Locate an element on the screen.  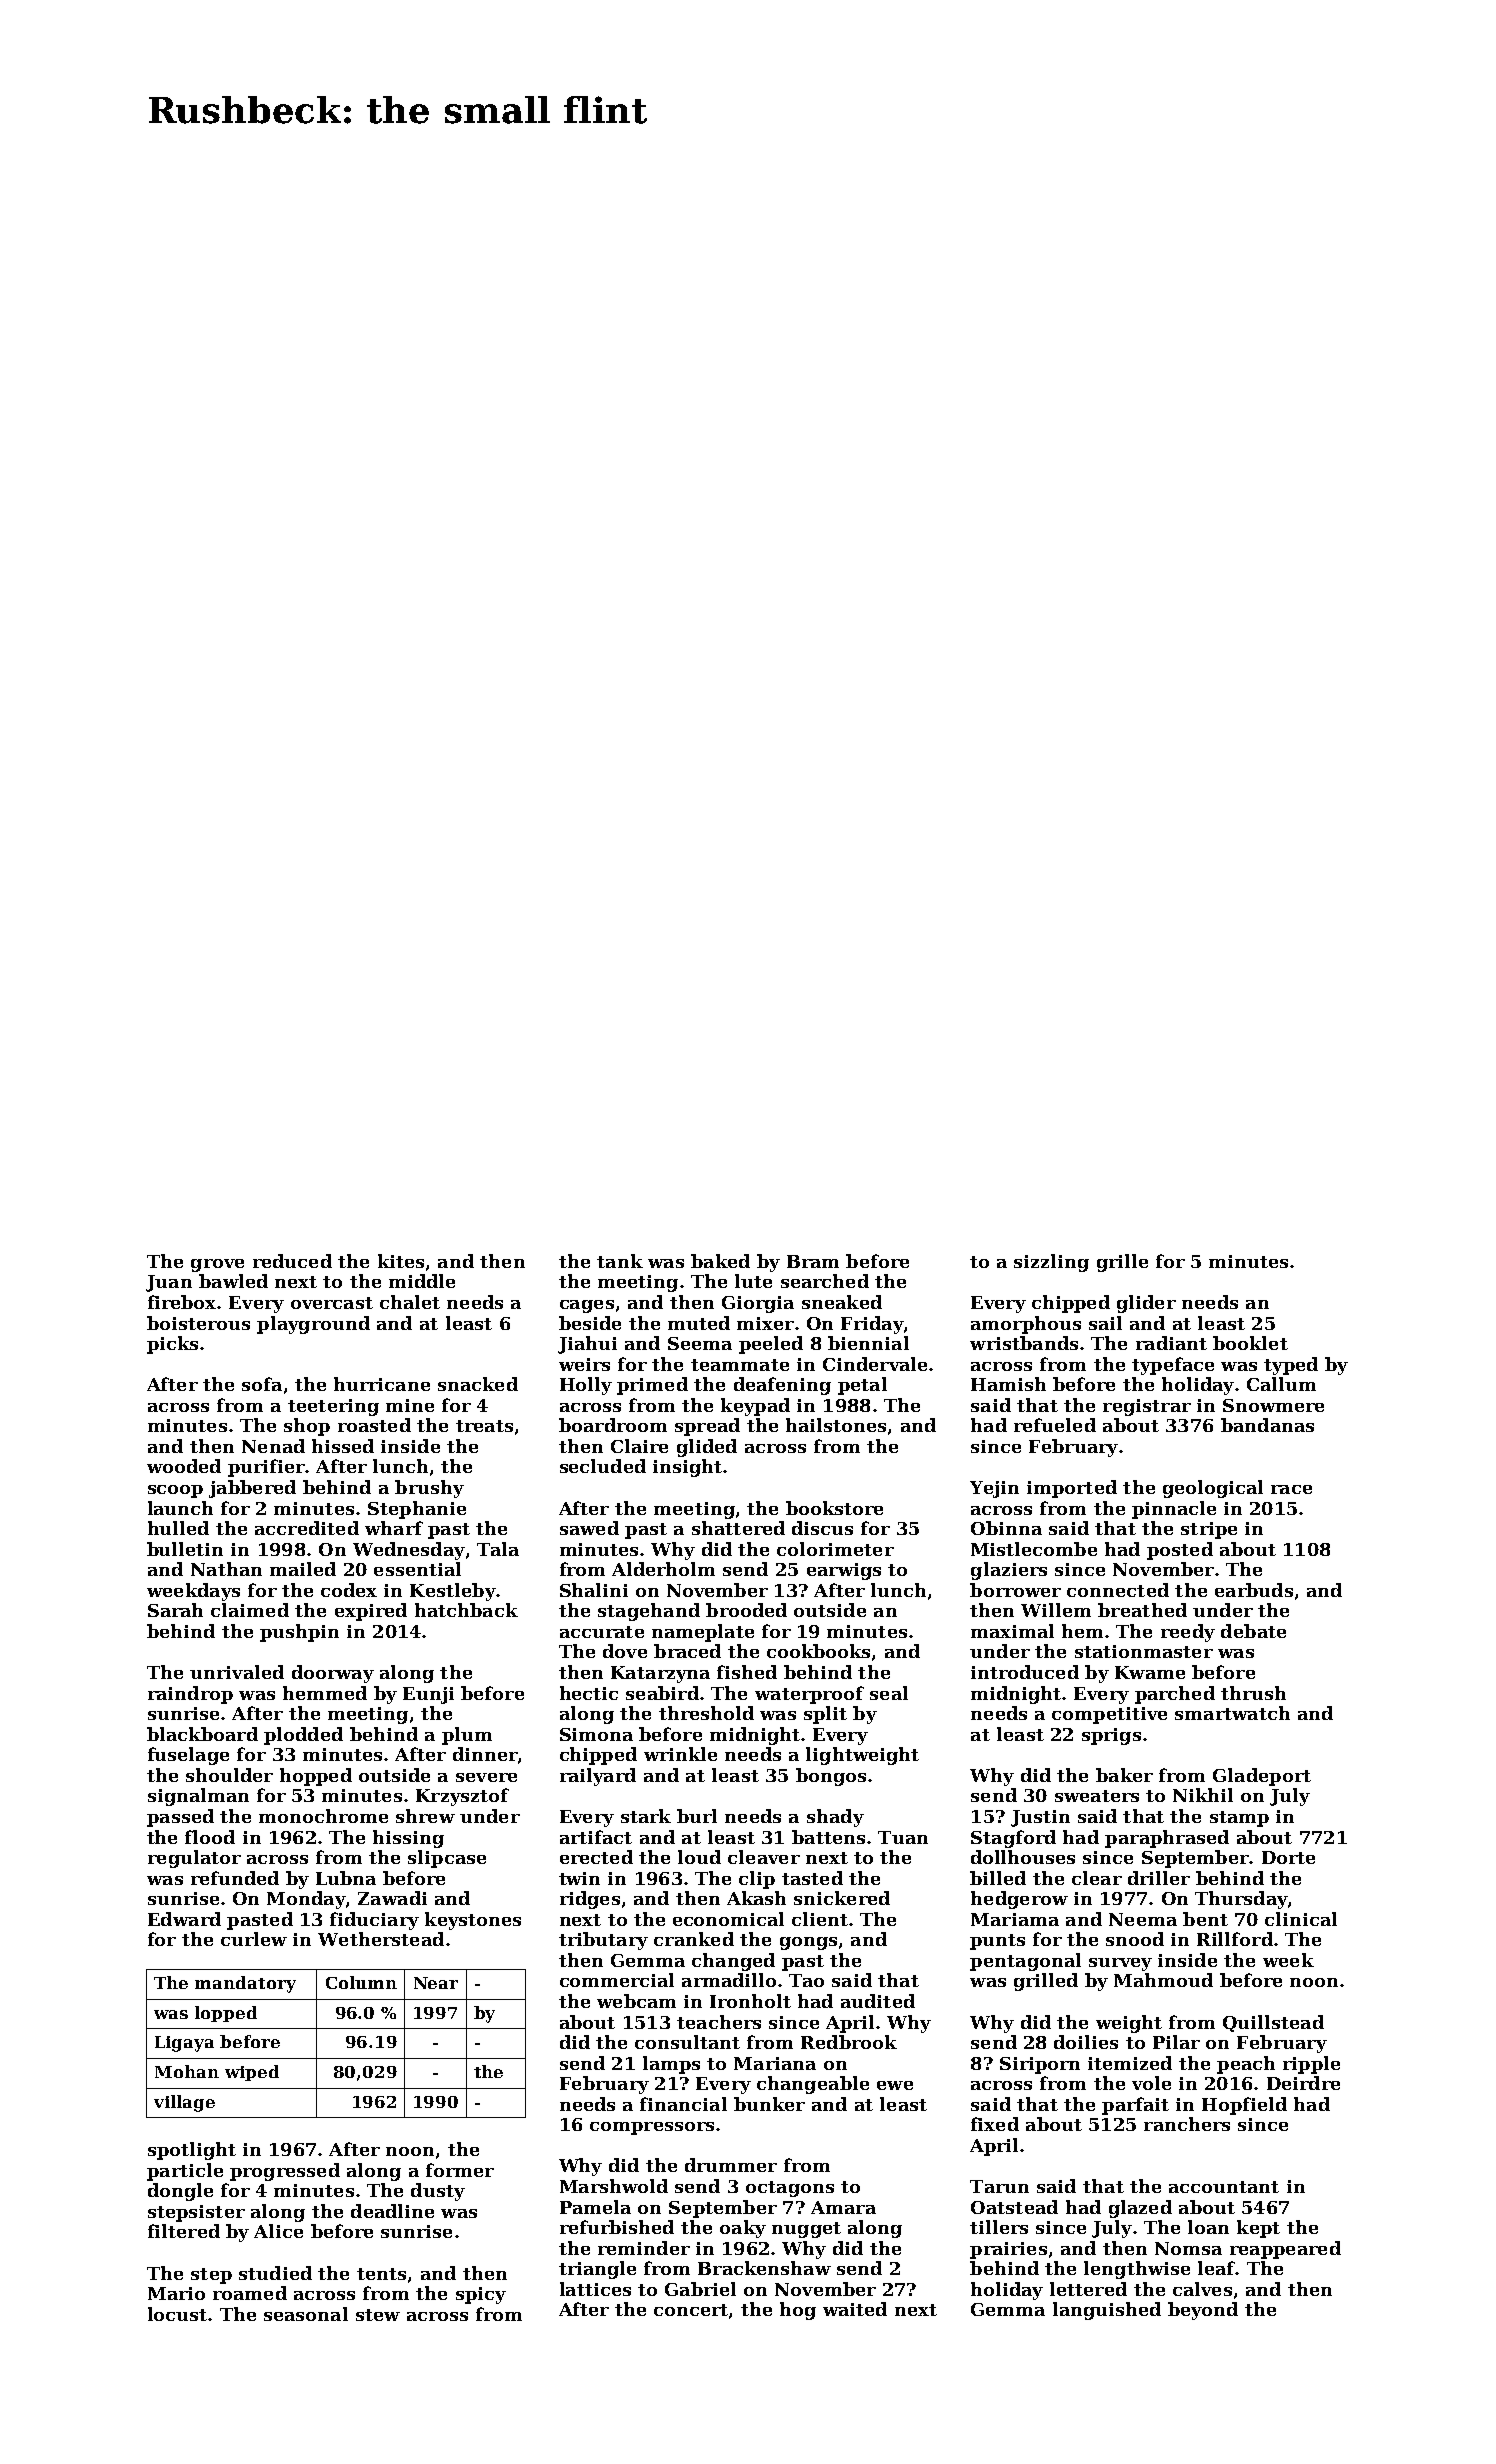
sawed is located at coordinates (589, 1528).
